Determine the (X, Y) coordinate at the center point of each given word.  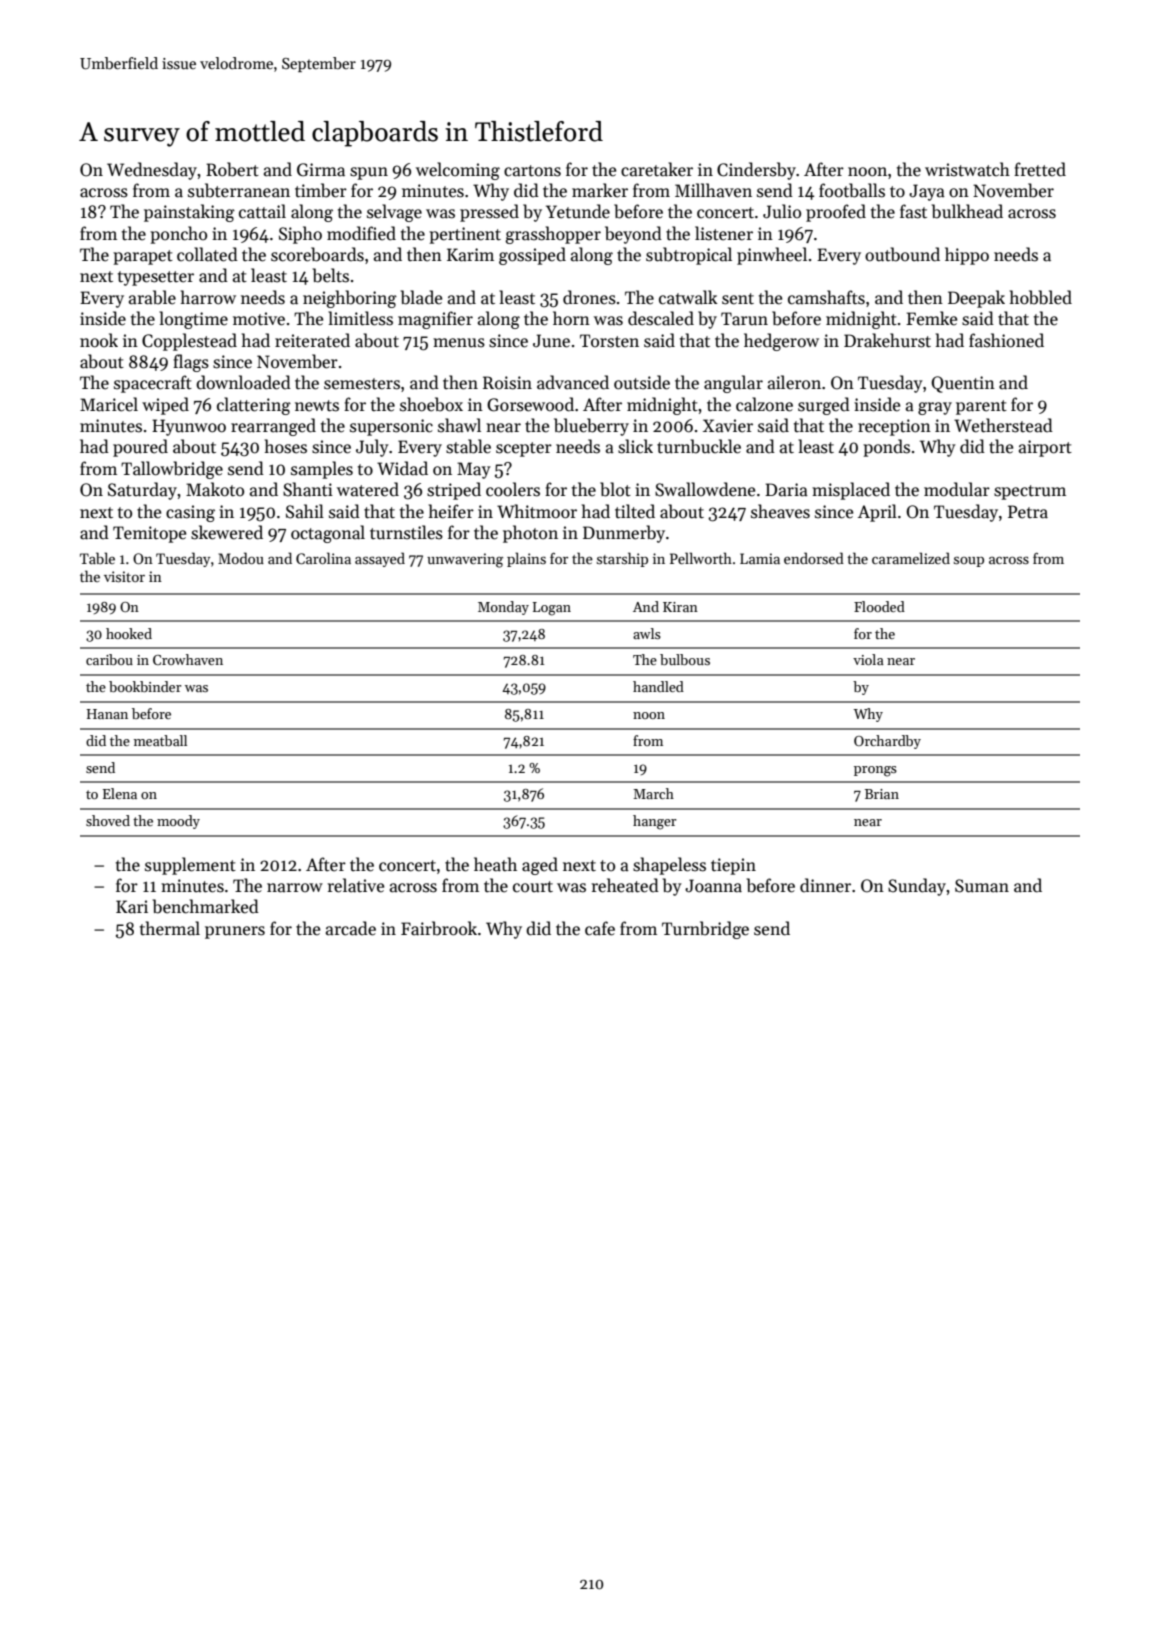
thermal (170, 928)
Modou (241, 558)
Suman (982, 886)
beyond (633, 235)
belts (331, 275)
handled (658, 686)
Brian (882, 794)
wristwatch (967, 169)
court (533, 887)
